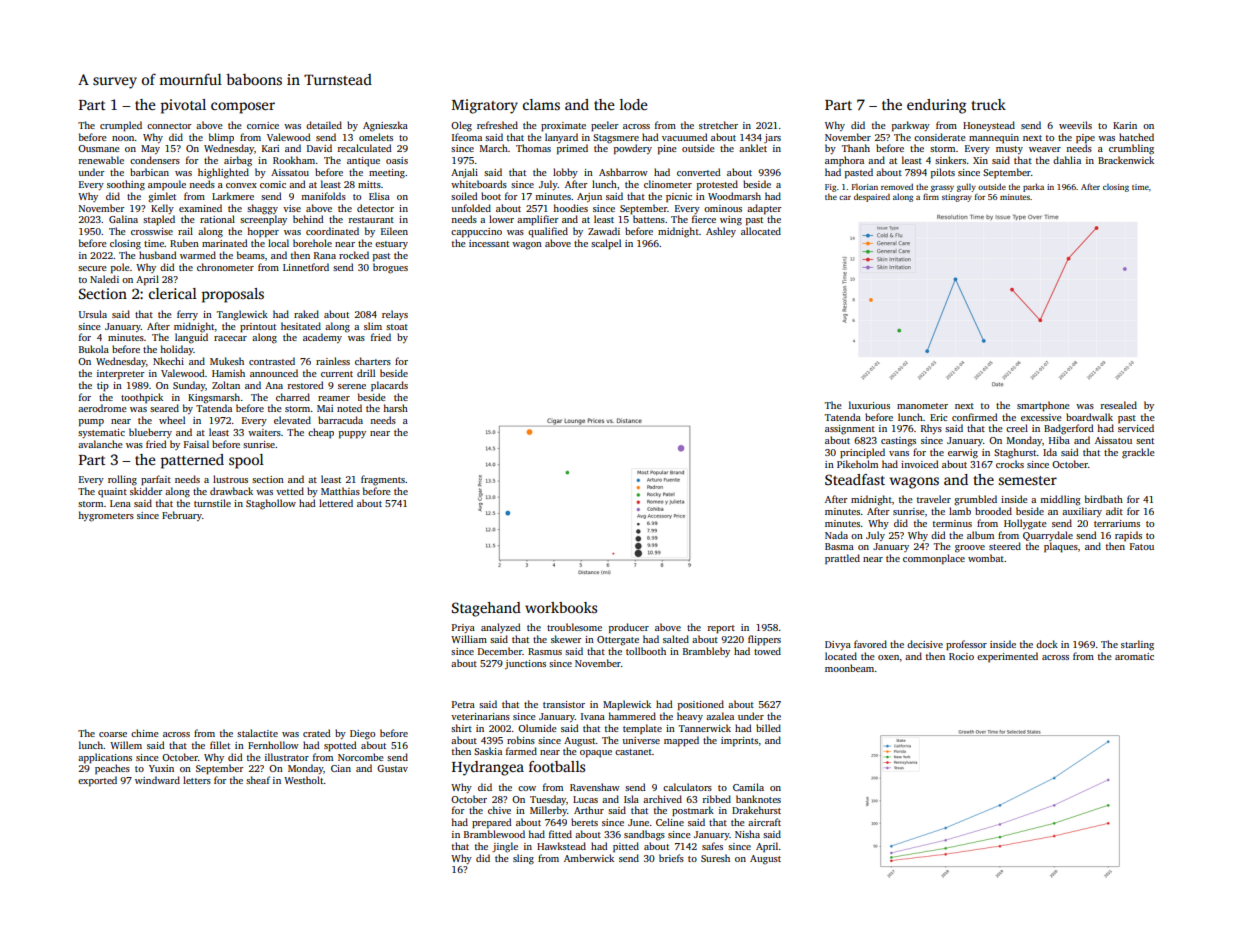 The image size is (1233, 952). I want to click on truck, so click(988, 104).
